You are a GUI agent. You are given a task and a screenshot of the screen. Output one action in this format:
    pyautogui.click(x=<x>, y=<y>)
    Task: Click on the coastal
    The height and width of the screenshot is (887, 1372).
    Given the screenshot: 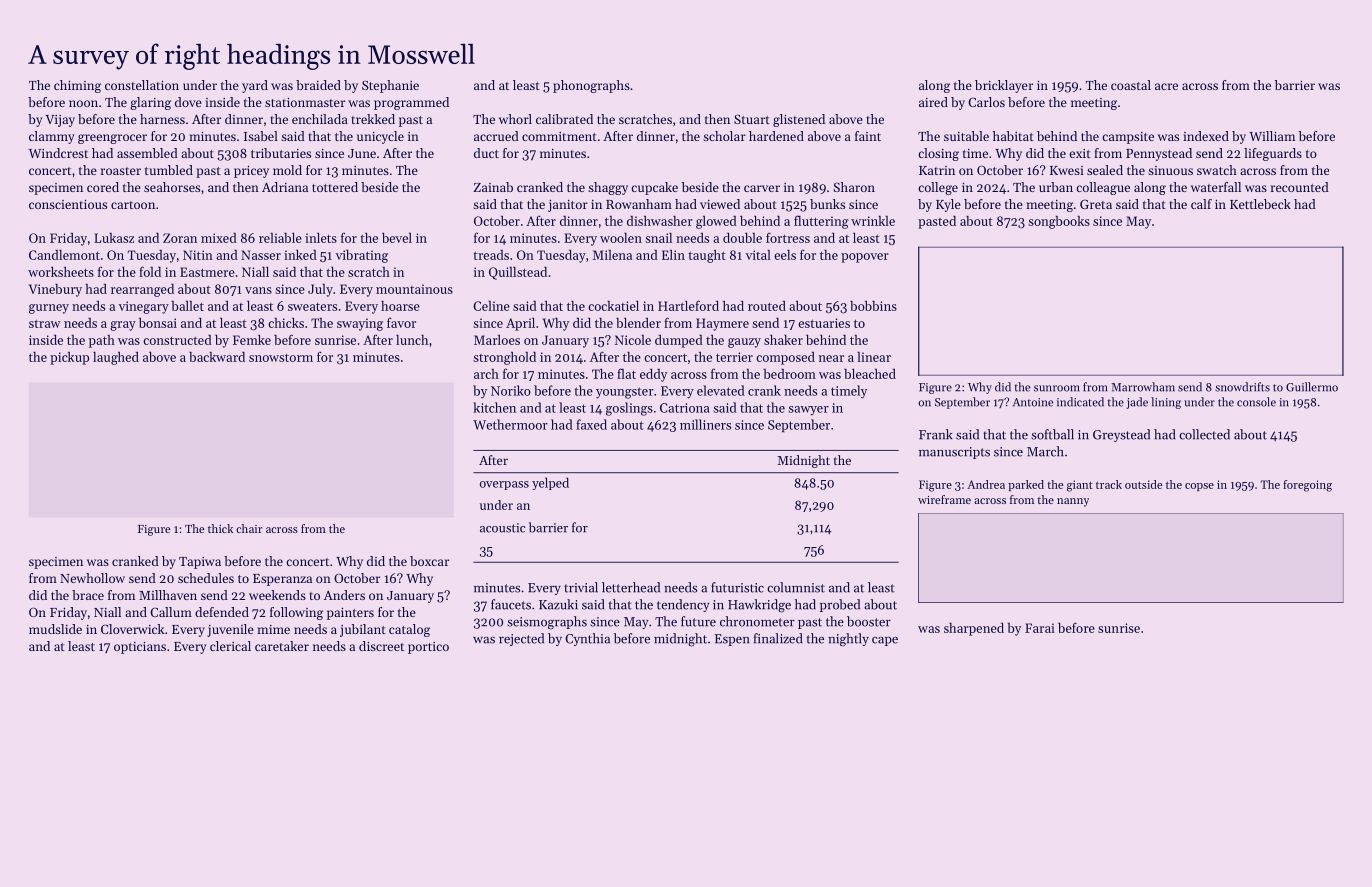 What is the action you would take?
    pyautogui.click(x=1131, y=85)
